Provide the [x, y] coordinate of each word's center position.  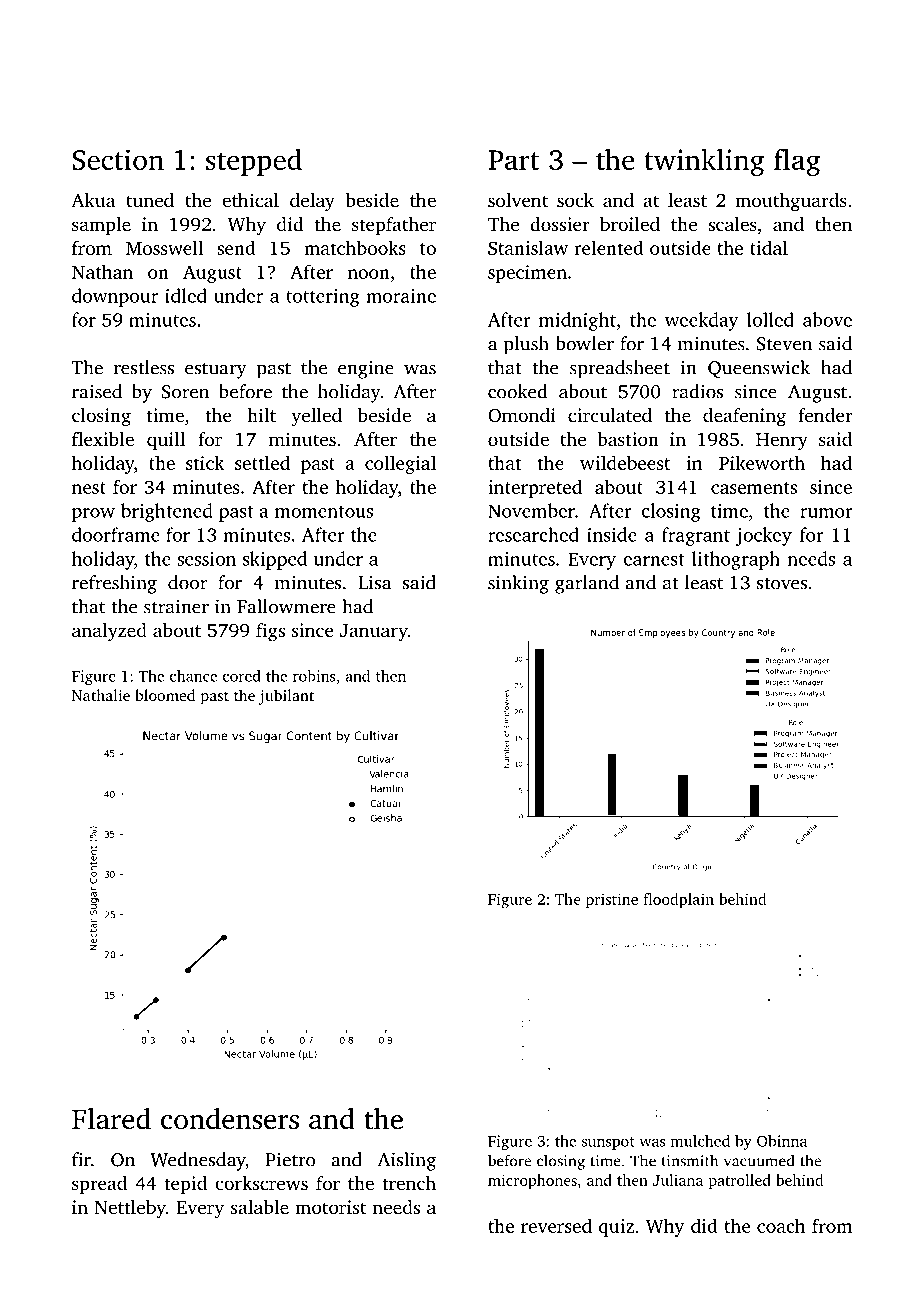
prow [93, 515]
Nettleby [130, 1209]
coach [781, 1225]
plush [526, 345]
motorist [330, 1207]
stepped [254, 162]
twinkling [704, 162]
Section [118, 159]
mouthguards [791, 202]
